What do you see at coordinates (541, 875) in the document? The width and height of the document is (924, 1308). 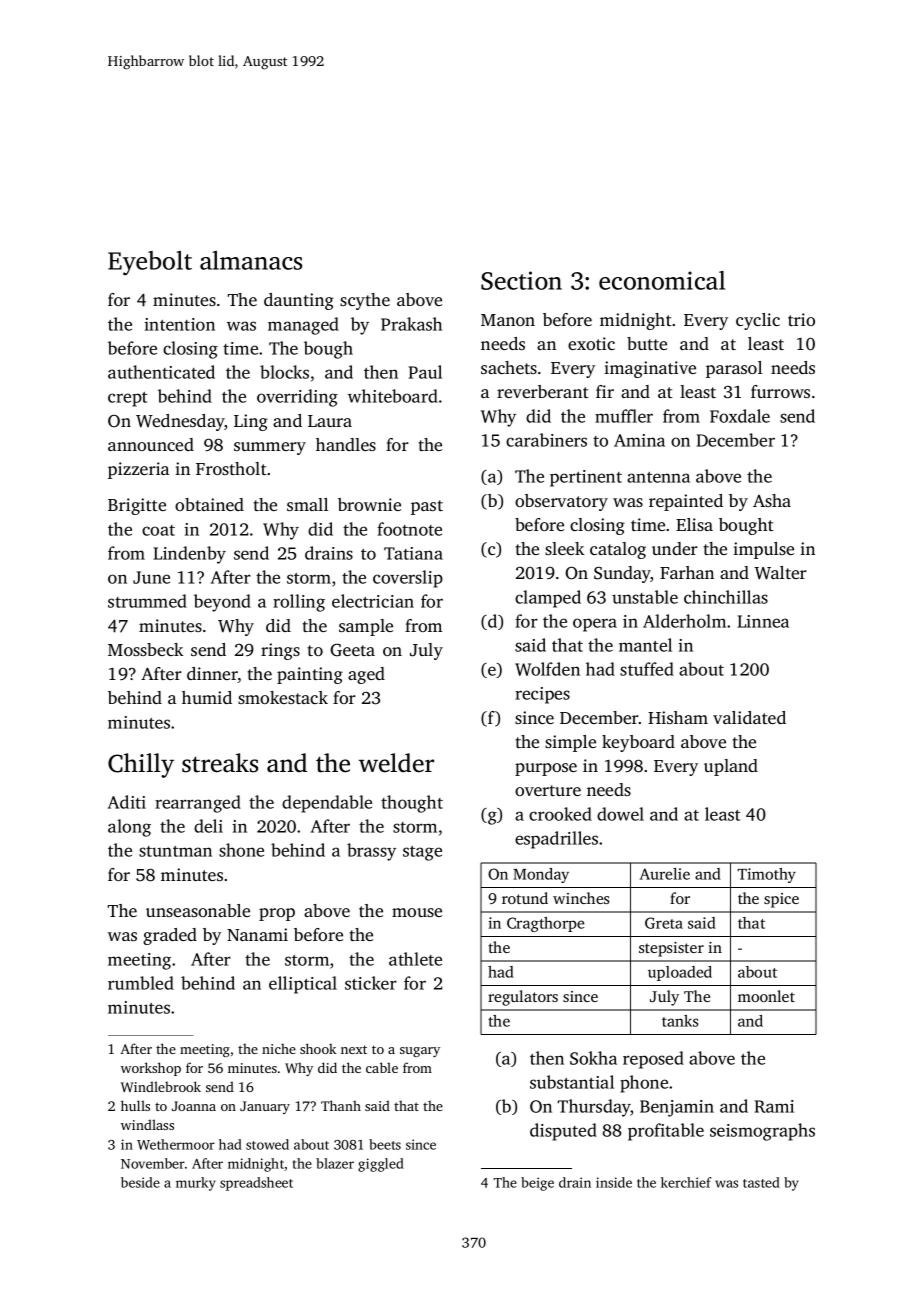 I see `Monday` at bounding box center [541, 875].
